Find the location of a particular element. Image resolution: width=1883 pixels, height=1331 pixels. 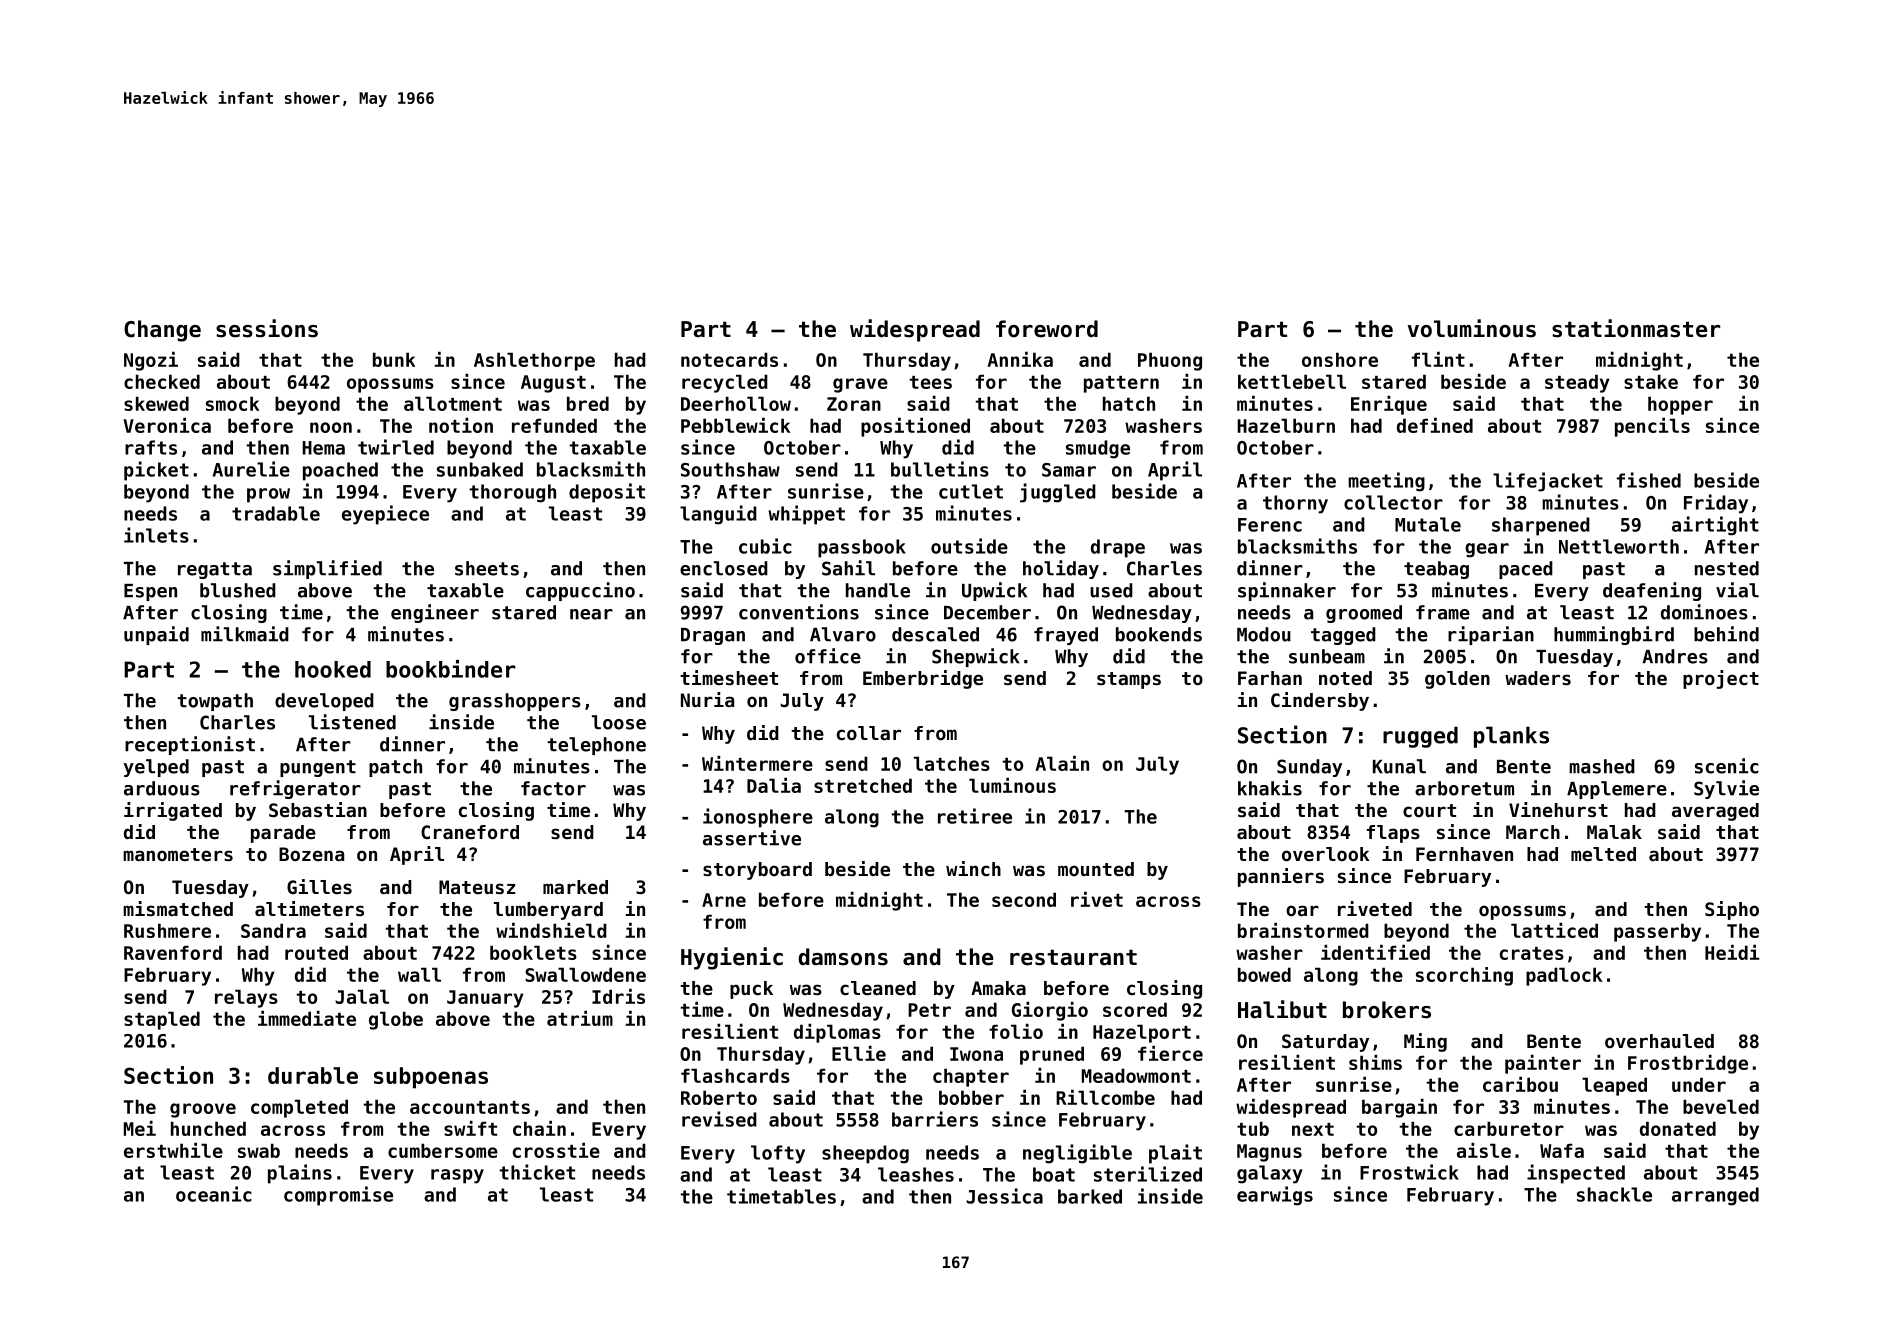

revised is located at coordinates (719, 1119).
